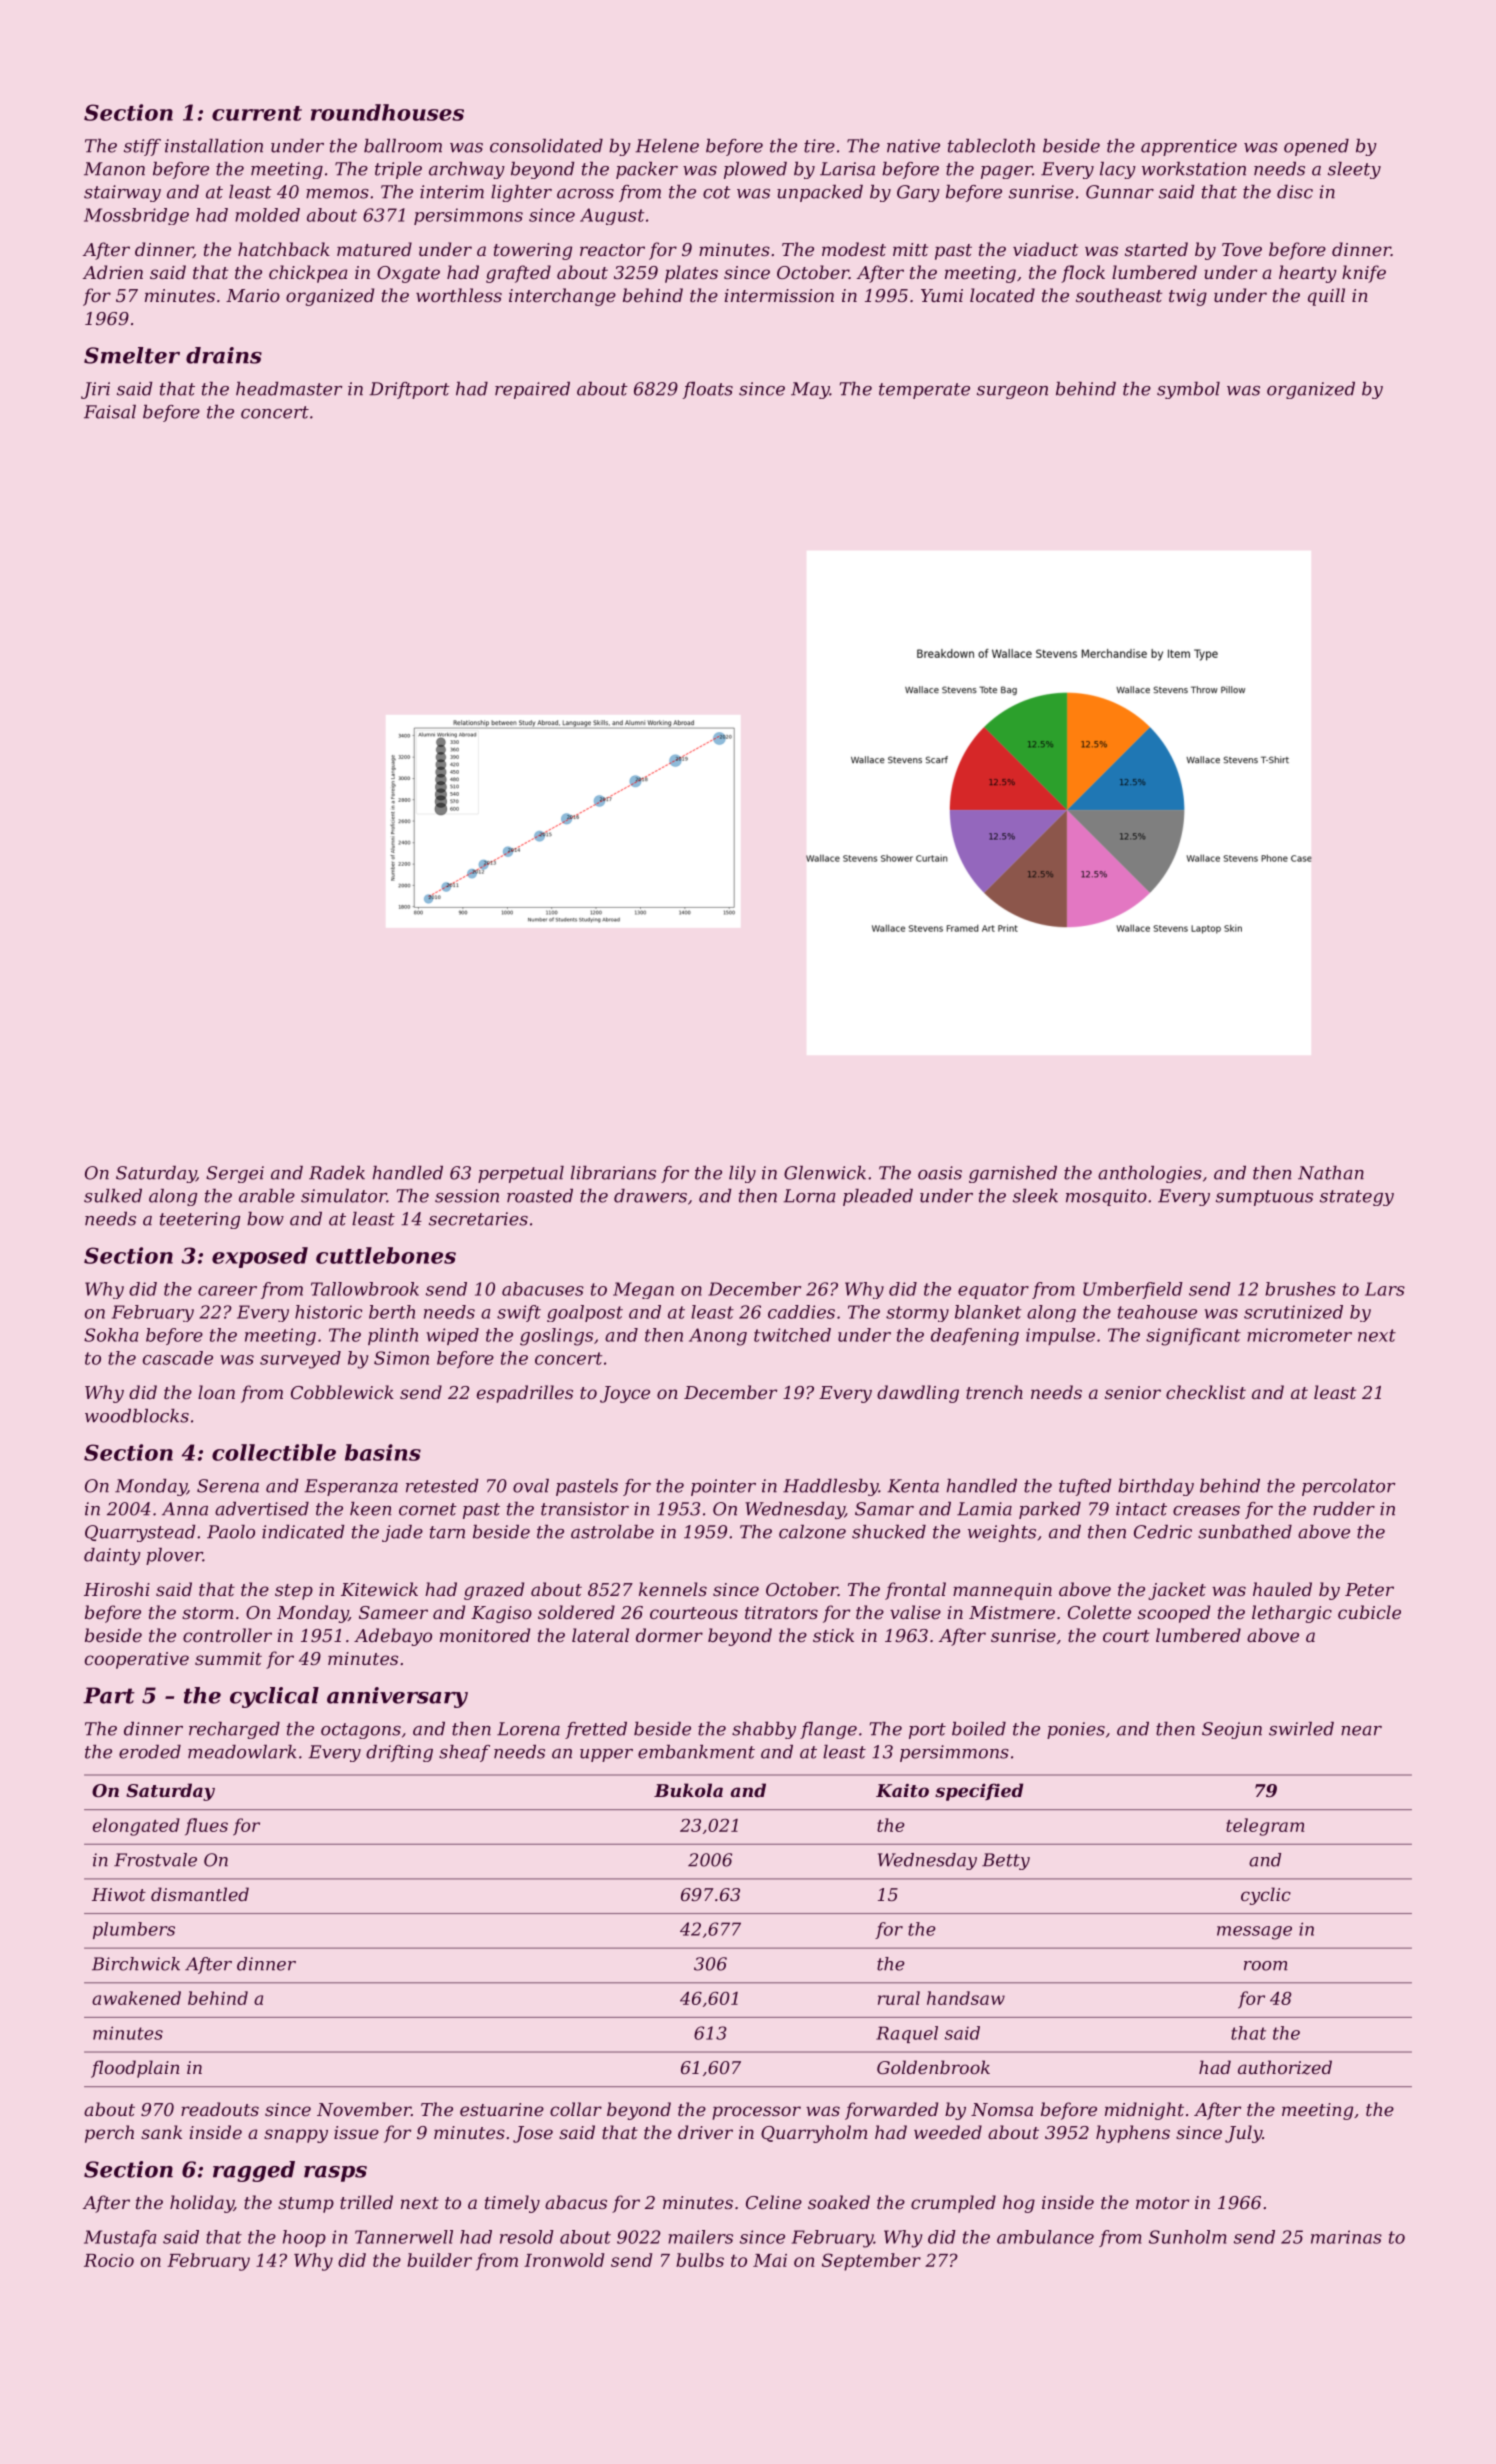 Image resolution: width=1496 pixels, height=2464 pixels. Describe the element at coordinates (1174, 1614) in the page. I see `scooped` at that location.
